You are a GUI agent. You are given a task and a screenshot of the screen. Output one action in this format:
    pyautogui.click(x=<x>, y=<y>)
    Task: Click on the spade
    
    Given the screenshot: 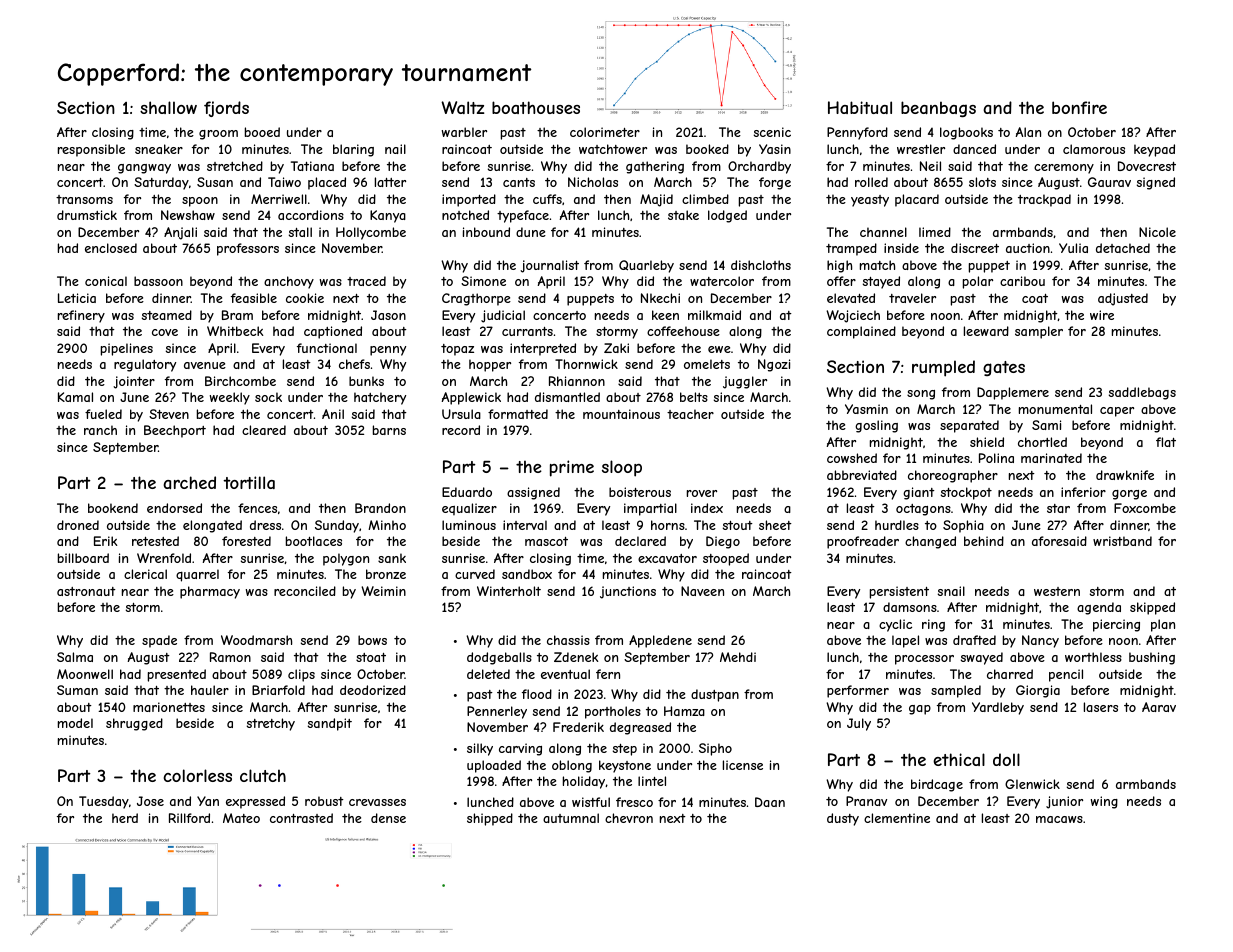 What is the action you would take?
    pyautogui.click(x=159, y=641)
